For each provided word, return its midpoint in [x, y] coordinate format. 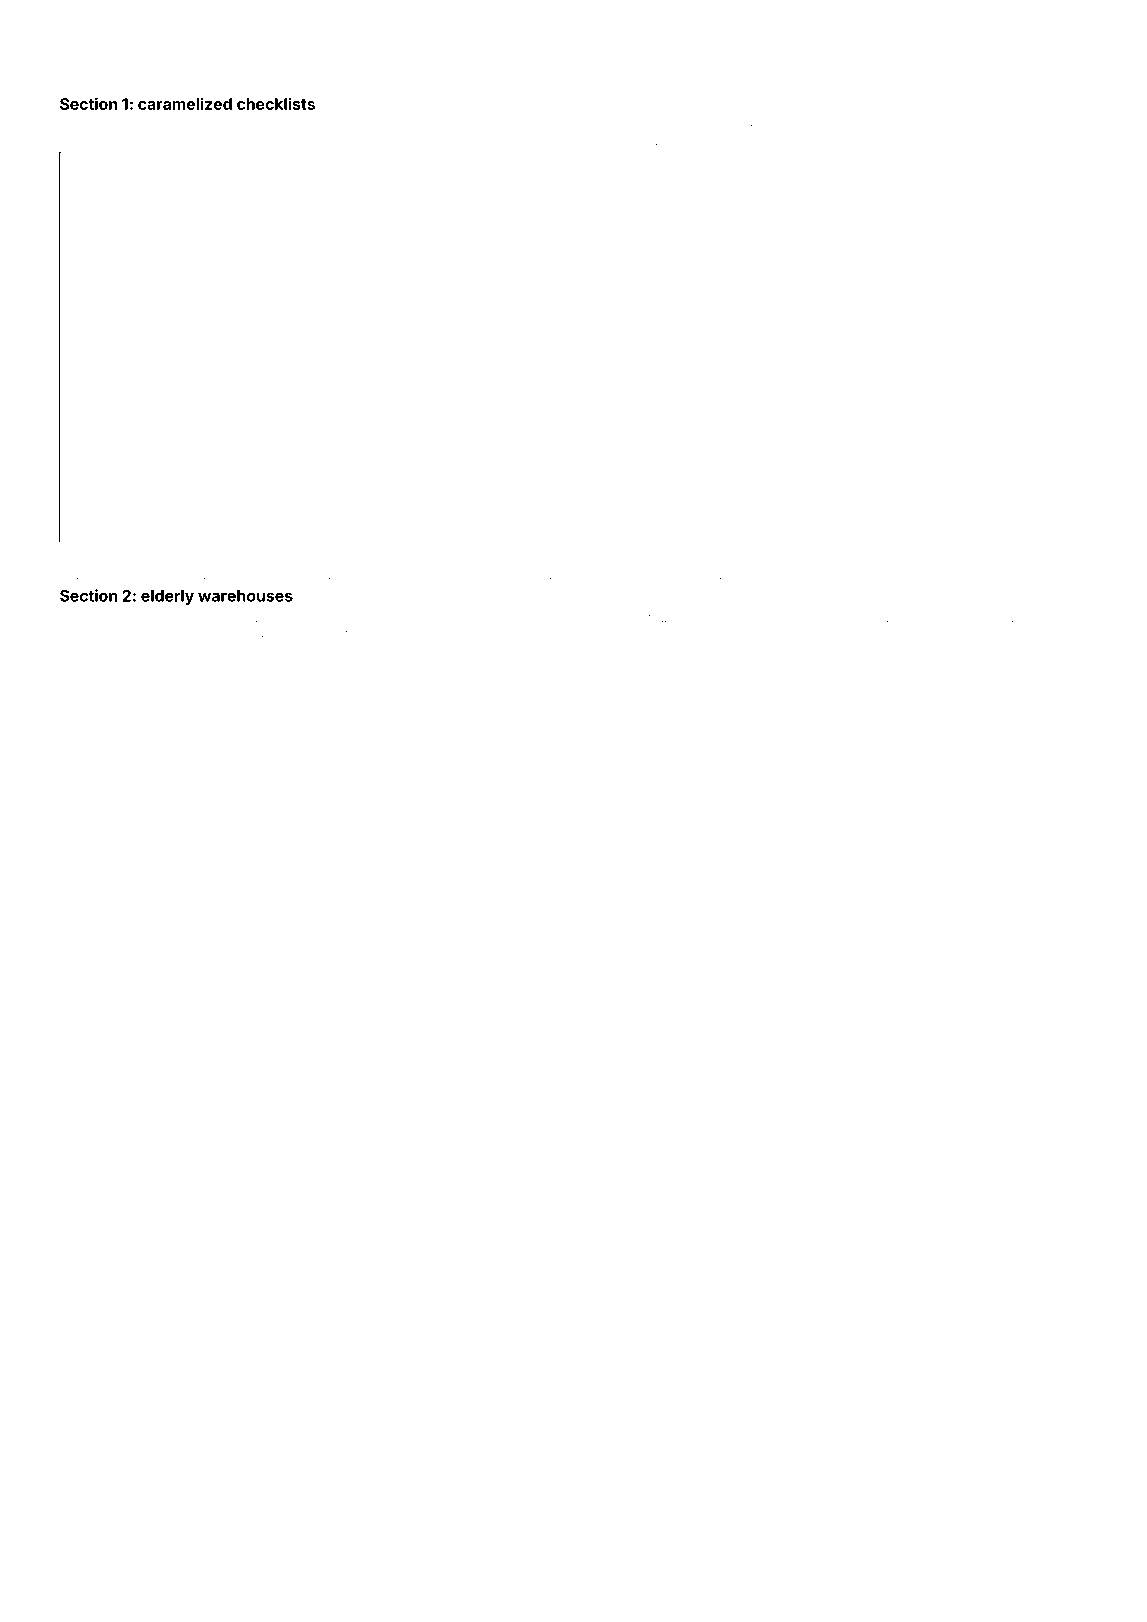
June [987, 127]
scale [510, 127]
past [227, 127]
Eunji [940, 126]
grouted [323, 620]
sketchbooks [243, 141]
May [356, 142]
